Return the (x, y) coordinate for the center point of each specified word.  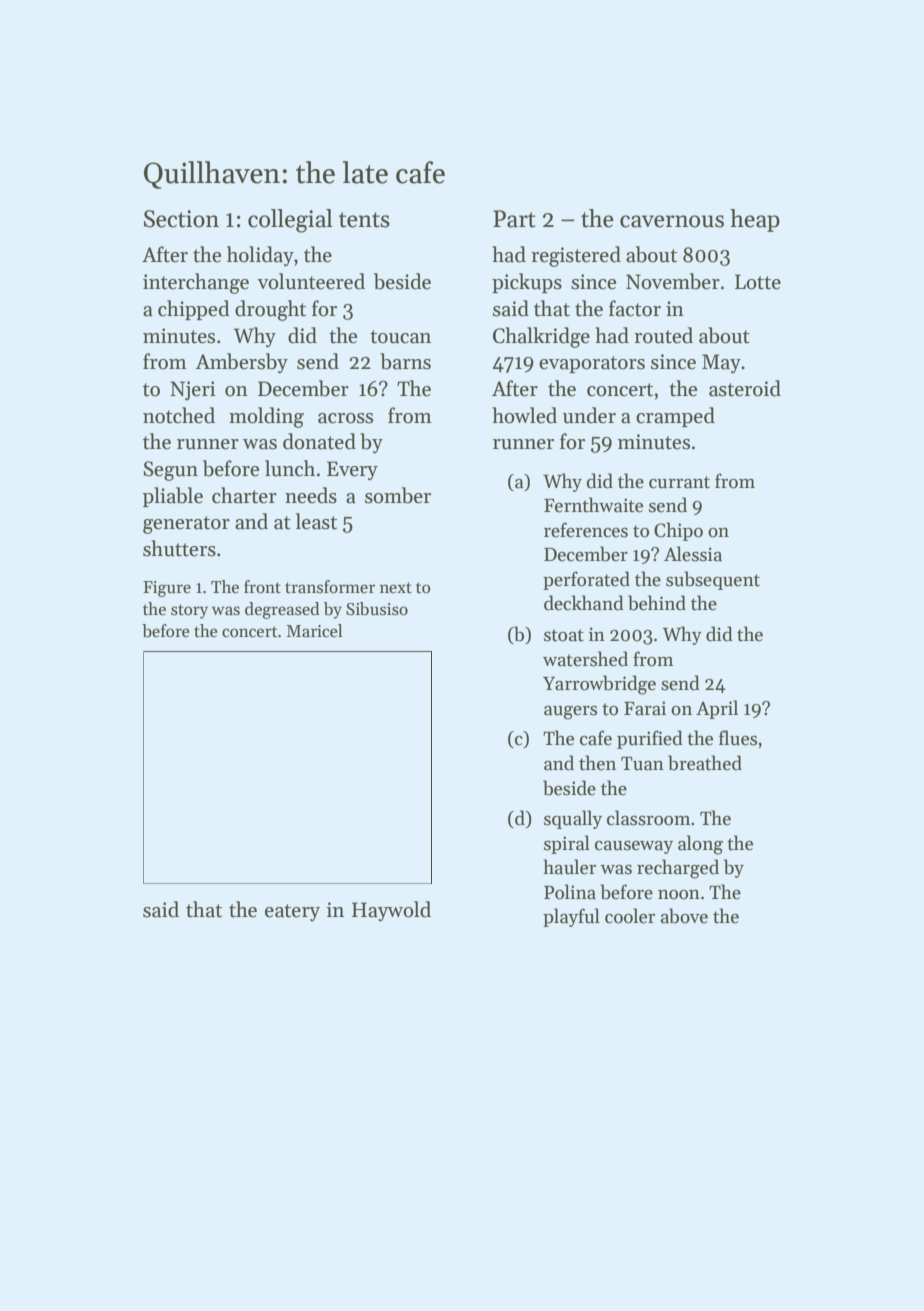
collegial (290, 221)
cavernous (672, 221)
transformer (330, 587)
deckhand (584, 603)
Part (514, 219)
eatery (292, 912)
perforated (586, 580)
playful (571, 917)
